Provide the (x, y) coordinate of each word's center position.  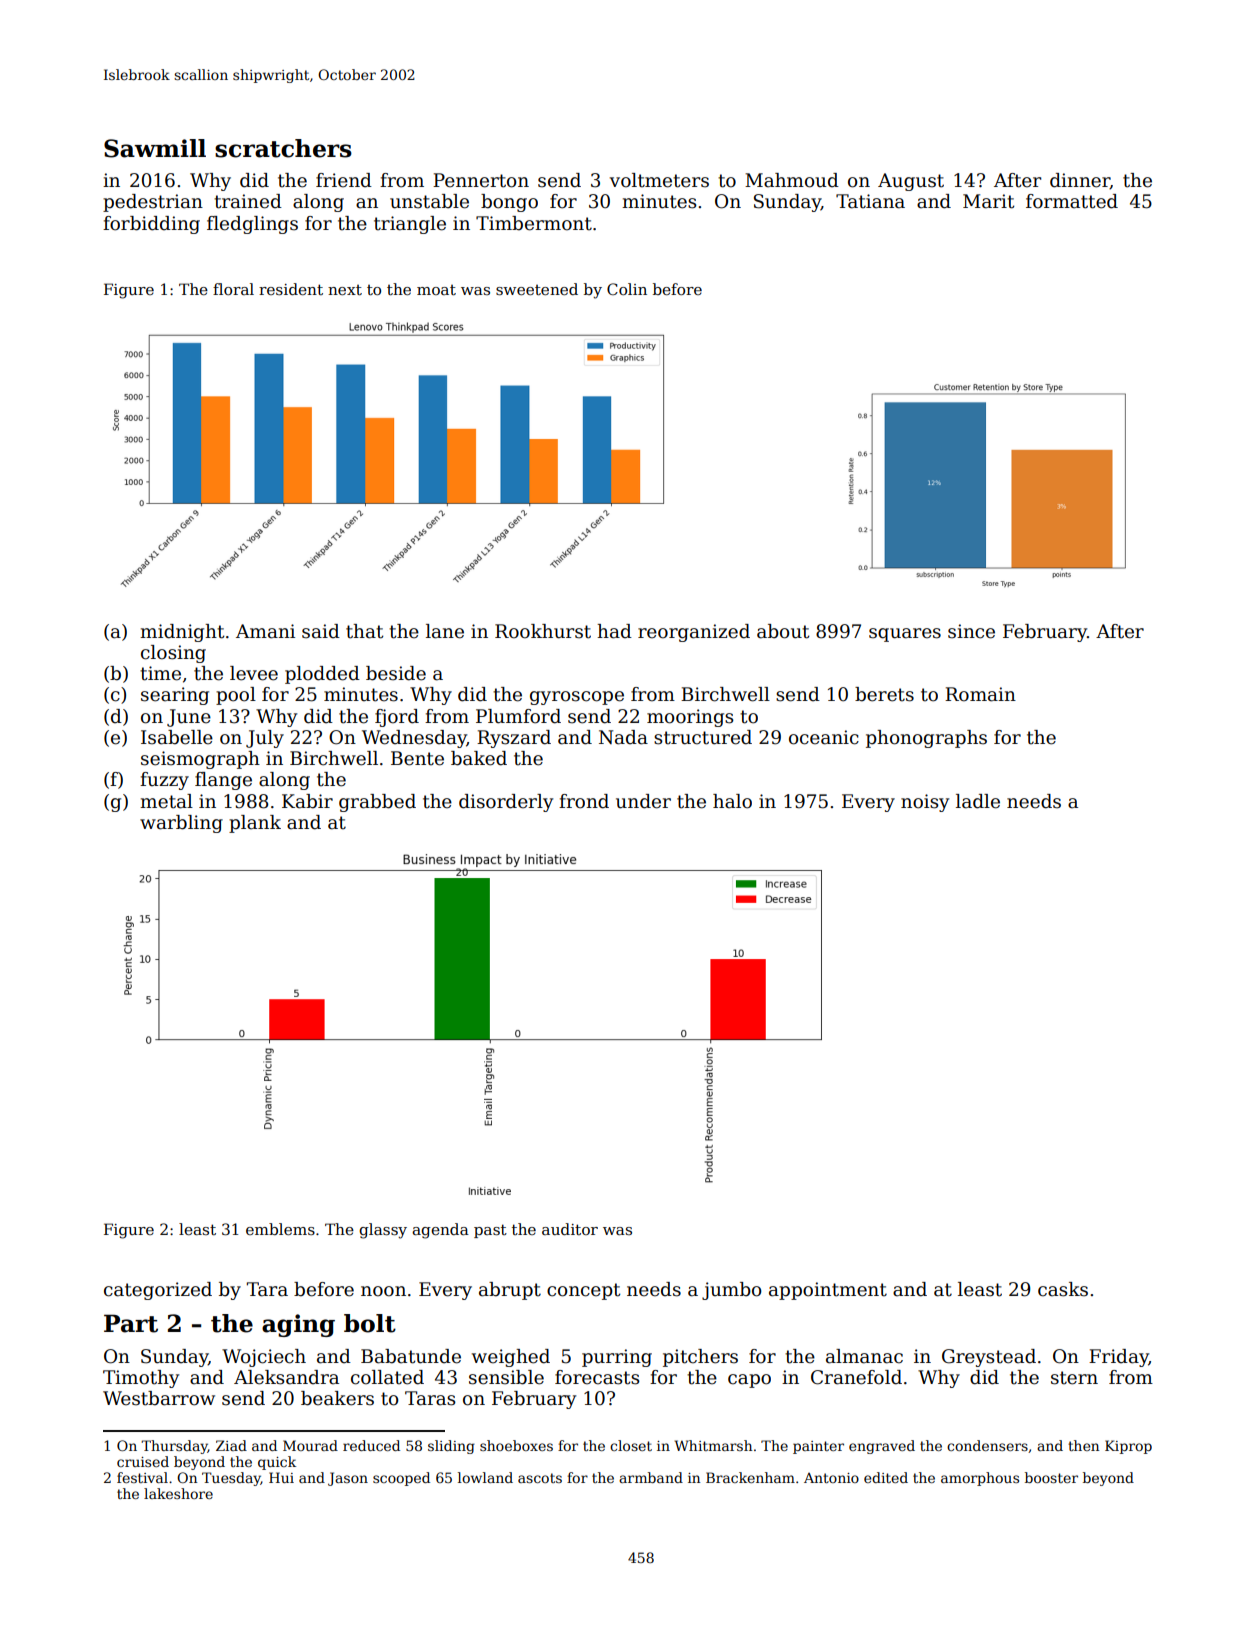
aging (298, 1325)
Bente (417, 758)
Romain (980, 694)
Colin (627, 289)
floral (233, 289)
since (971, 631)
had (614, 631)
